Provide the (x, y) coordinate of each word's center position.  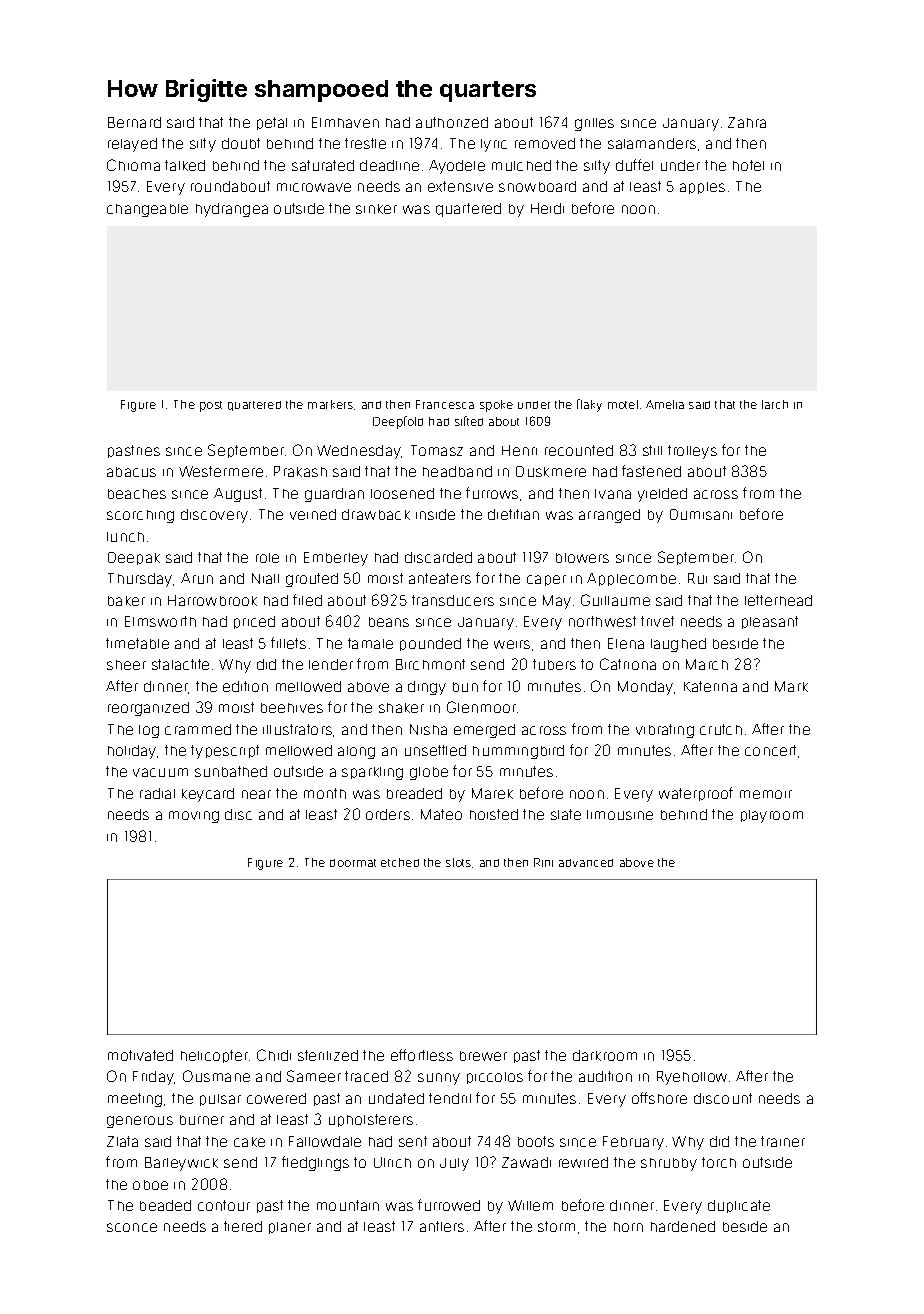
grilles (594, 124)
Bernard (134, 122)
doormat (353, 863)
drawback (376, 514)
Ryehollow (692, 1078)
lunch (125, 537)
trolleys (692, 452)
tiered (243, 1226)
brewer (483, 1056)
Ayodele (457, 167)
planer (290, 1228)
